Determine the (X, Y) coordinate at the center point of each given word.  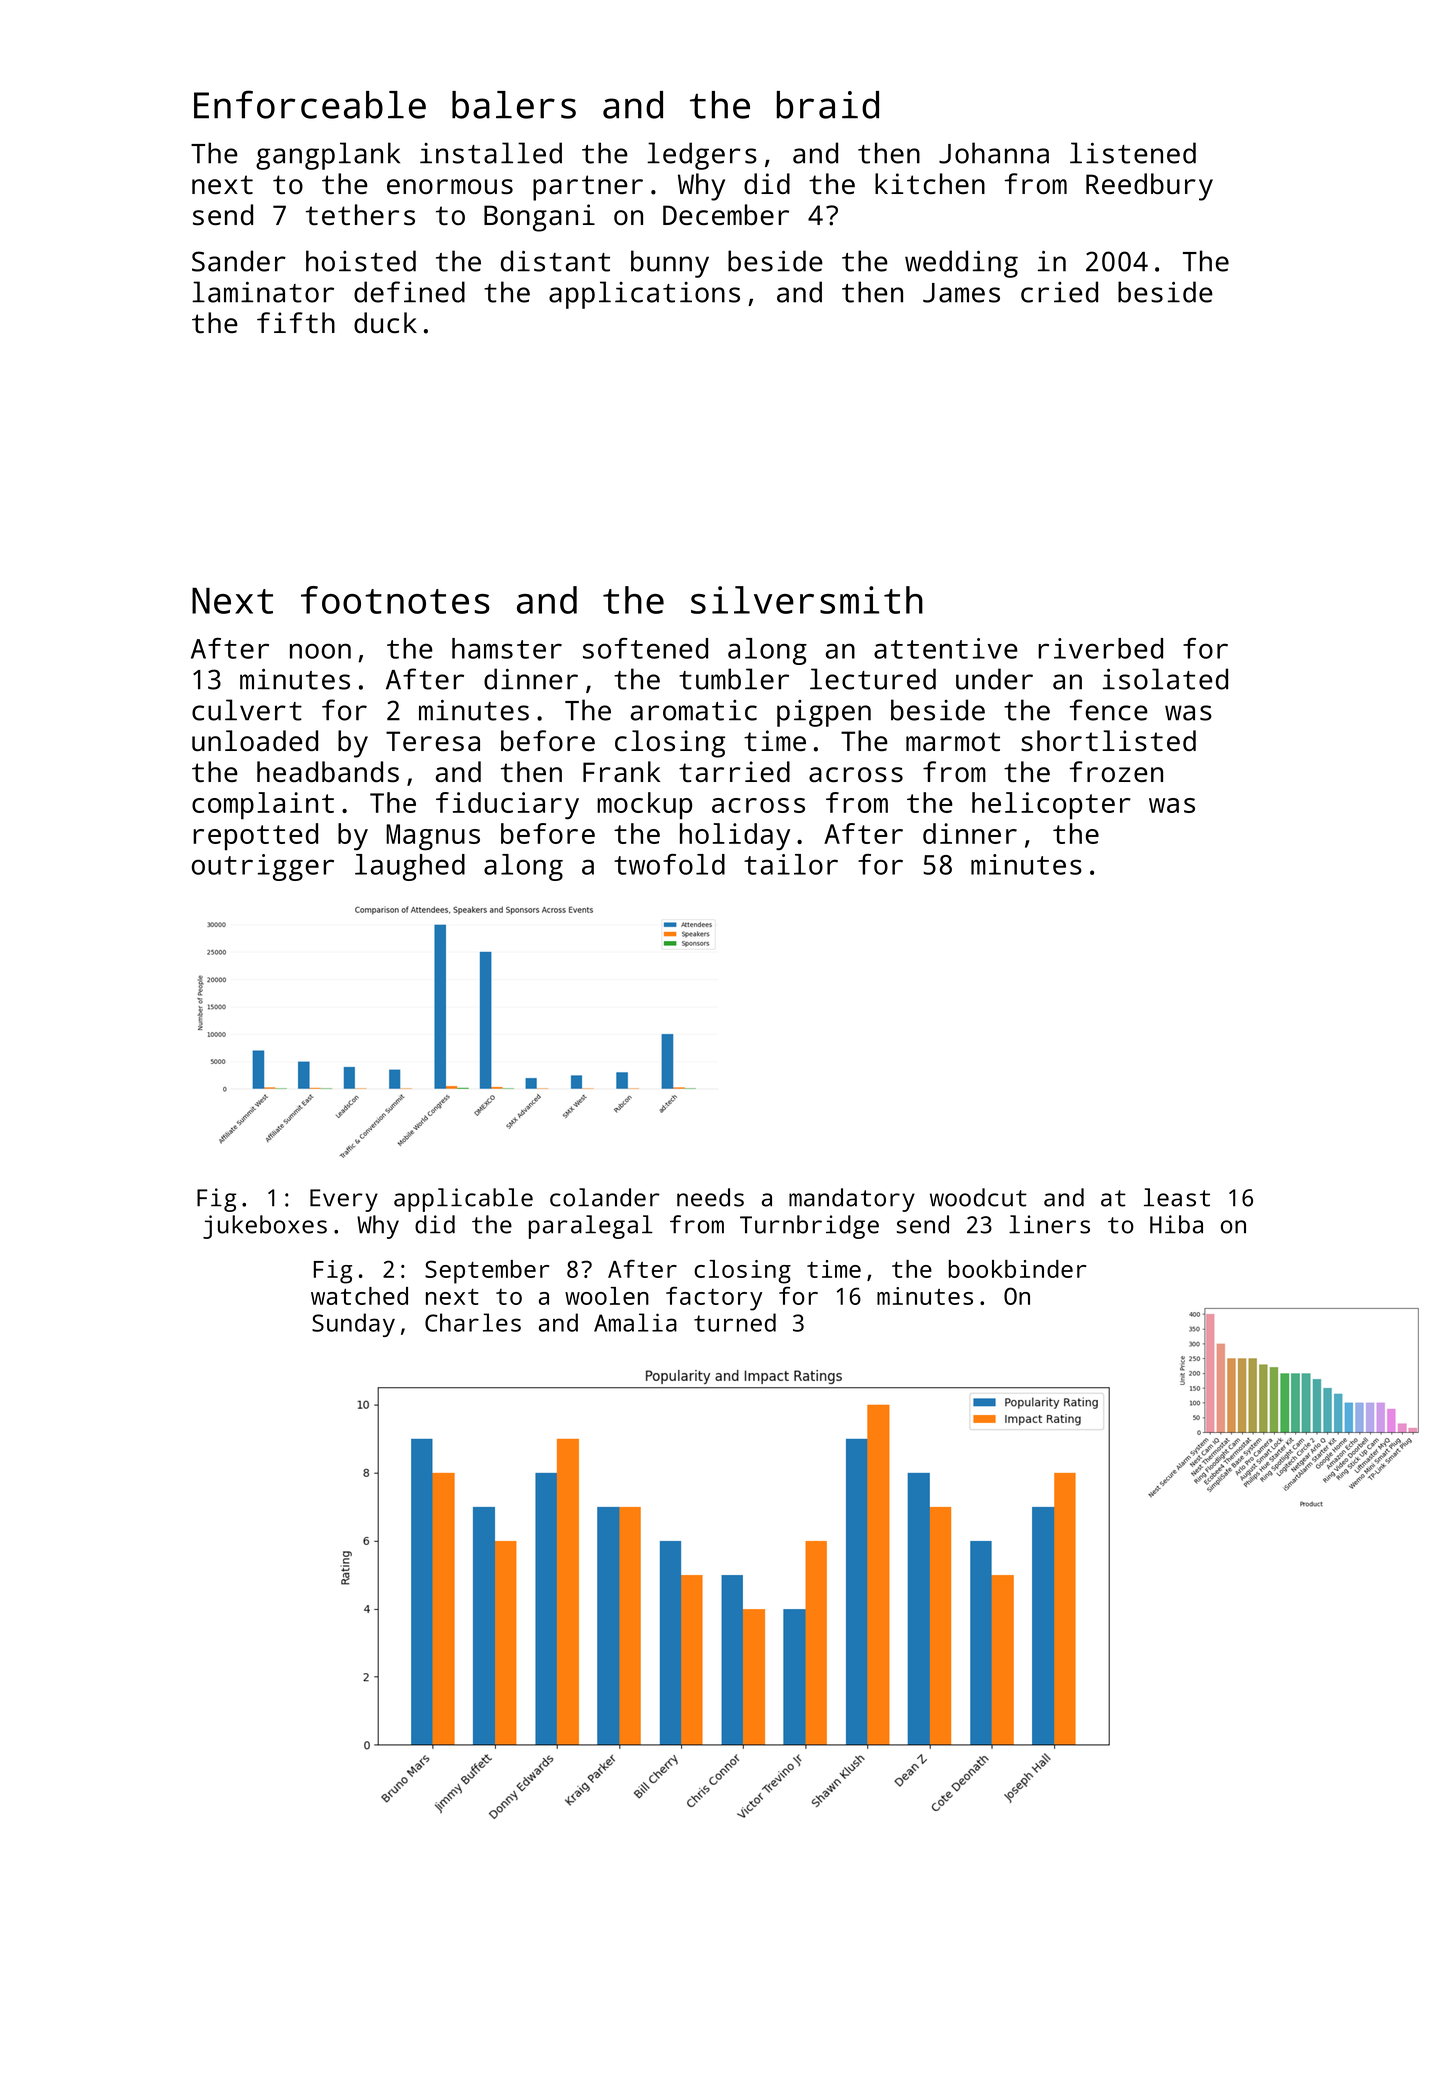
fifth (296, 322)
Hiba (1176, 1224)
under (994, 679)
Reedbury (1149, 187)
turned (735, 1322)
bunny (670, 264)
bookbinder (1017, 1269)
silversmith (807, 600)
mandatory (852, 1200)
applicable (463, 1200)
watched (359, 1296)
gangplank (328, 156)
